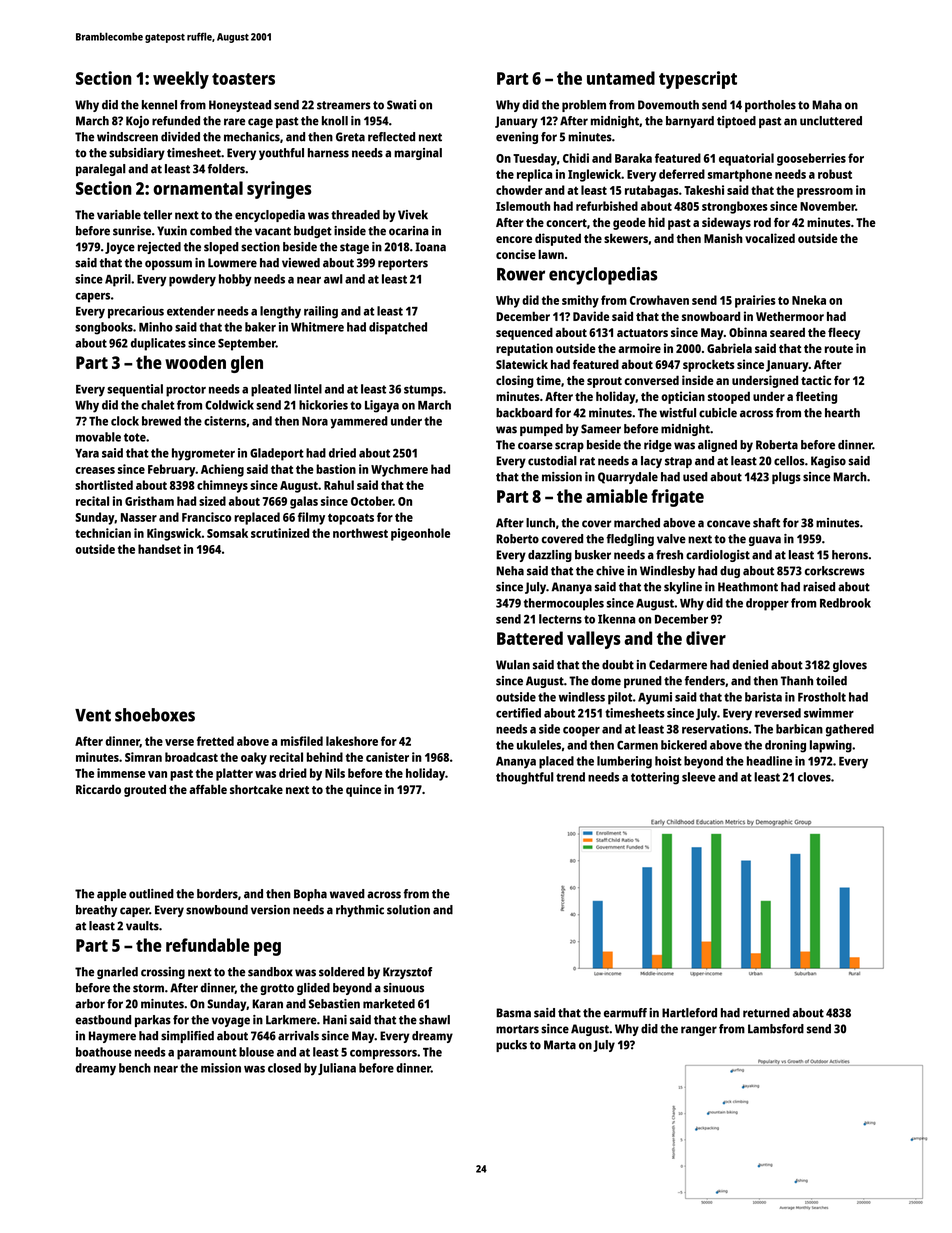 The height and width of the screenshot is (1233, 952). I want to click on Wulan, so click(513, 665).
